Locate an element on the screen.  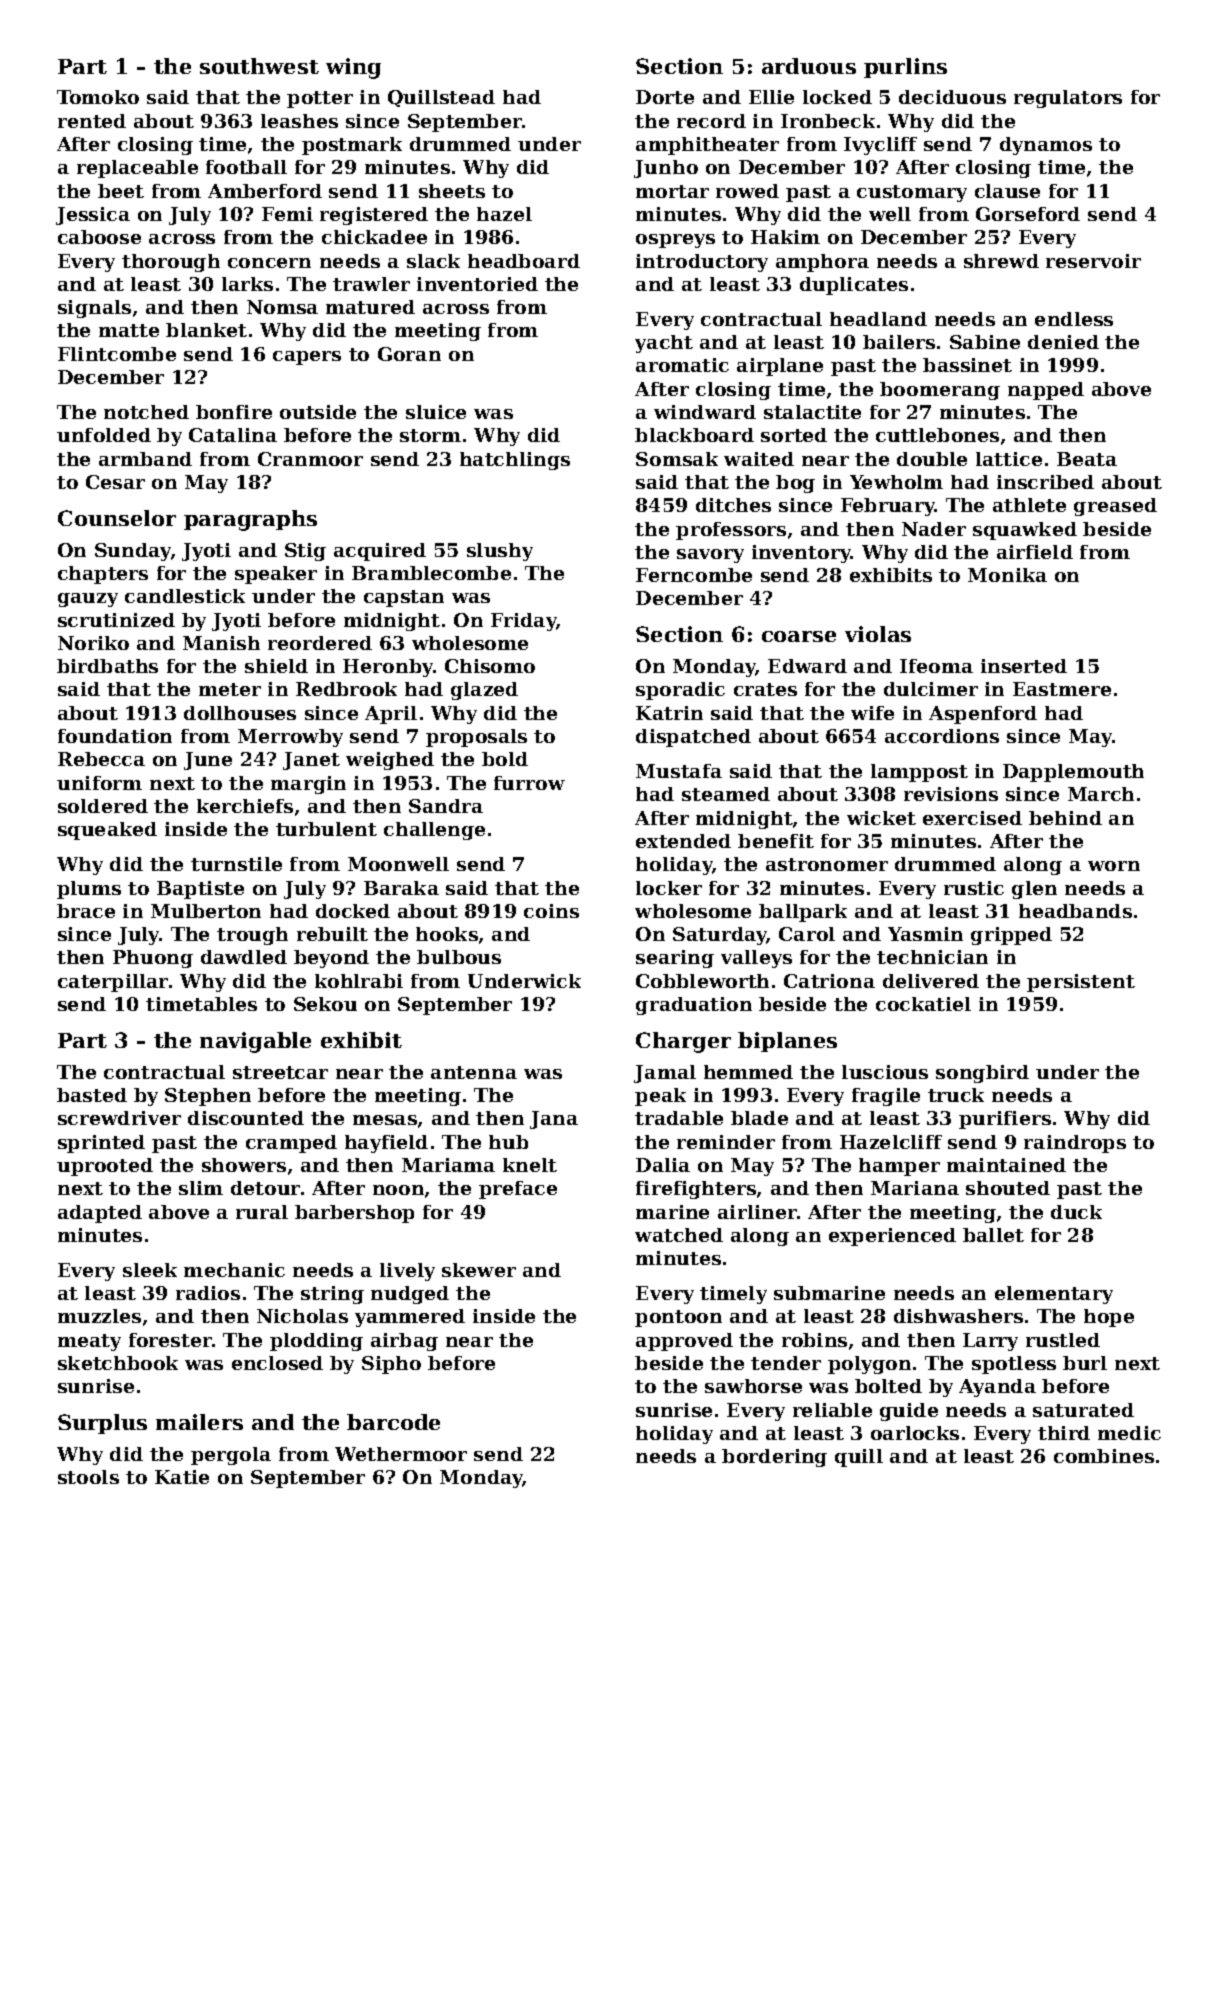
boomerang is located at coordinates (940, 391).
